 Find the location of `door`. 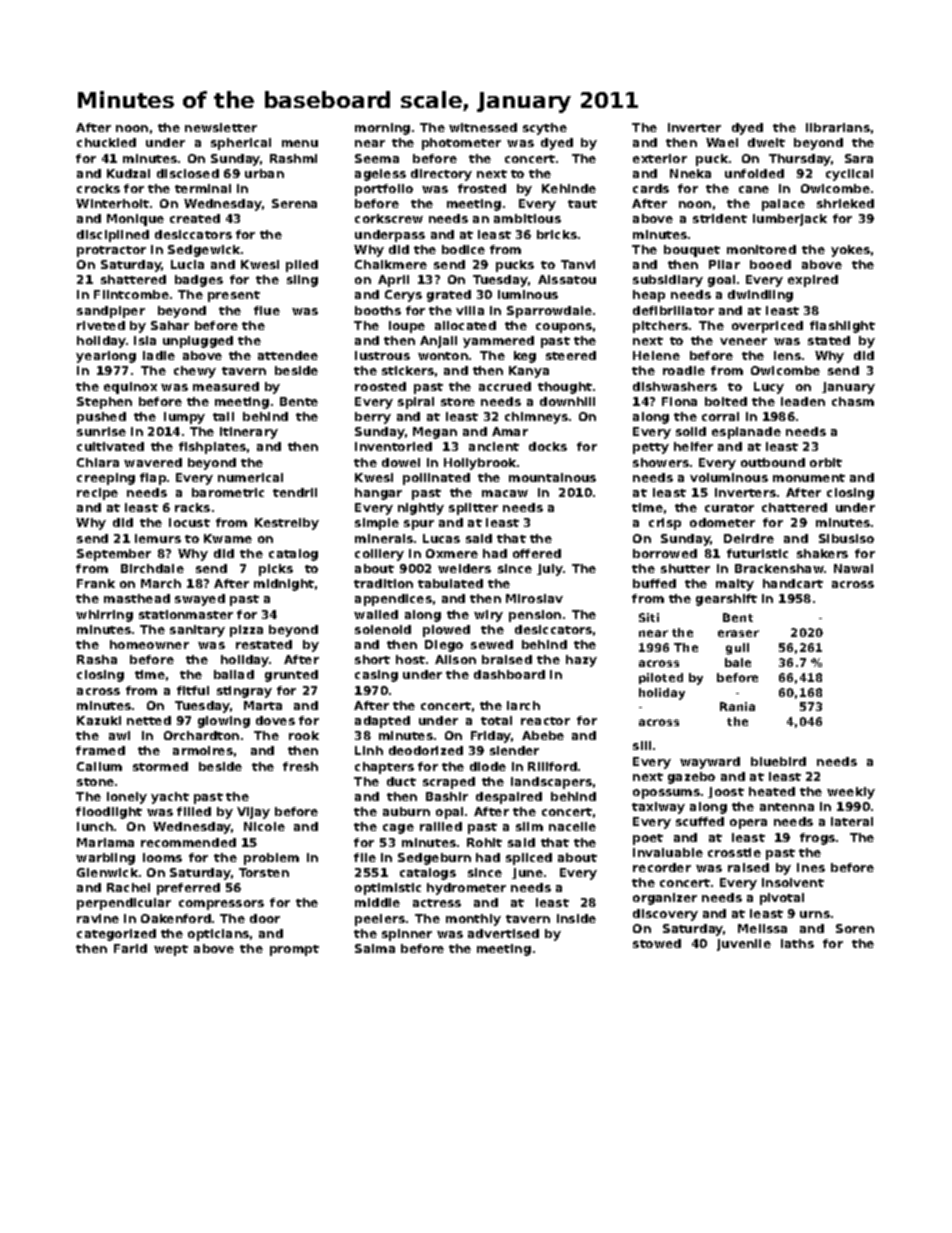

door is located at coordinates (265, 918).
